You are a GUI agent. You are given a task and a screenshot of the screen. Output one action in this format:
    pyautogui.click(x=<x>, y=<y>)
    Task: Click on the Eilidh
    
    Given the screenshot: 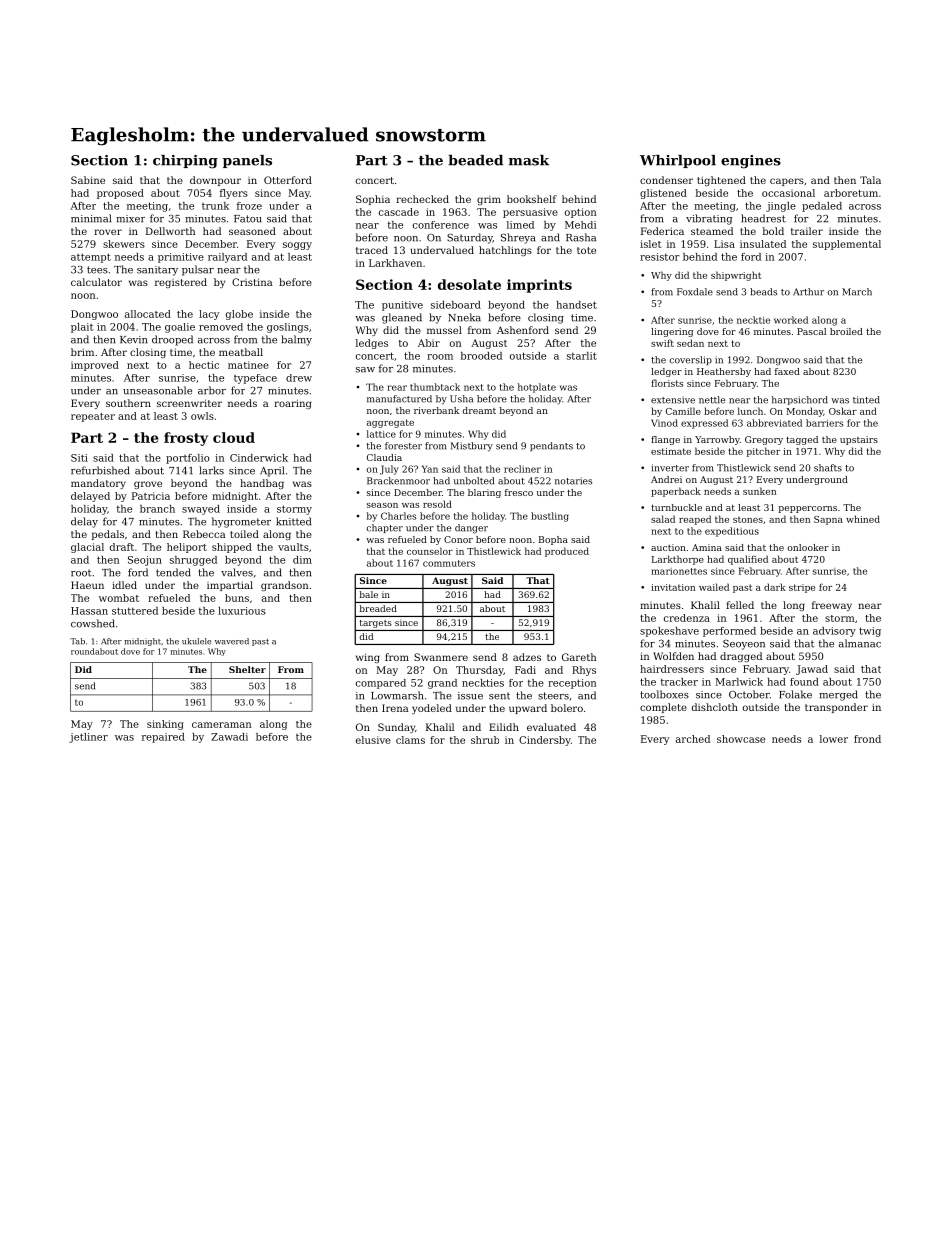 What is the action you would take?
    pyautogui.click(x=504, y=727)
